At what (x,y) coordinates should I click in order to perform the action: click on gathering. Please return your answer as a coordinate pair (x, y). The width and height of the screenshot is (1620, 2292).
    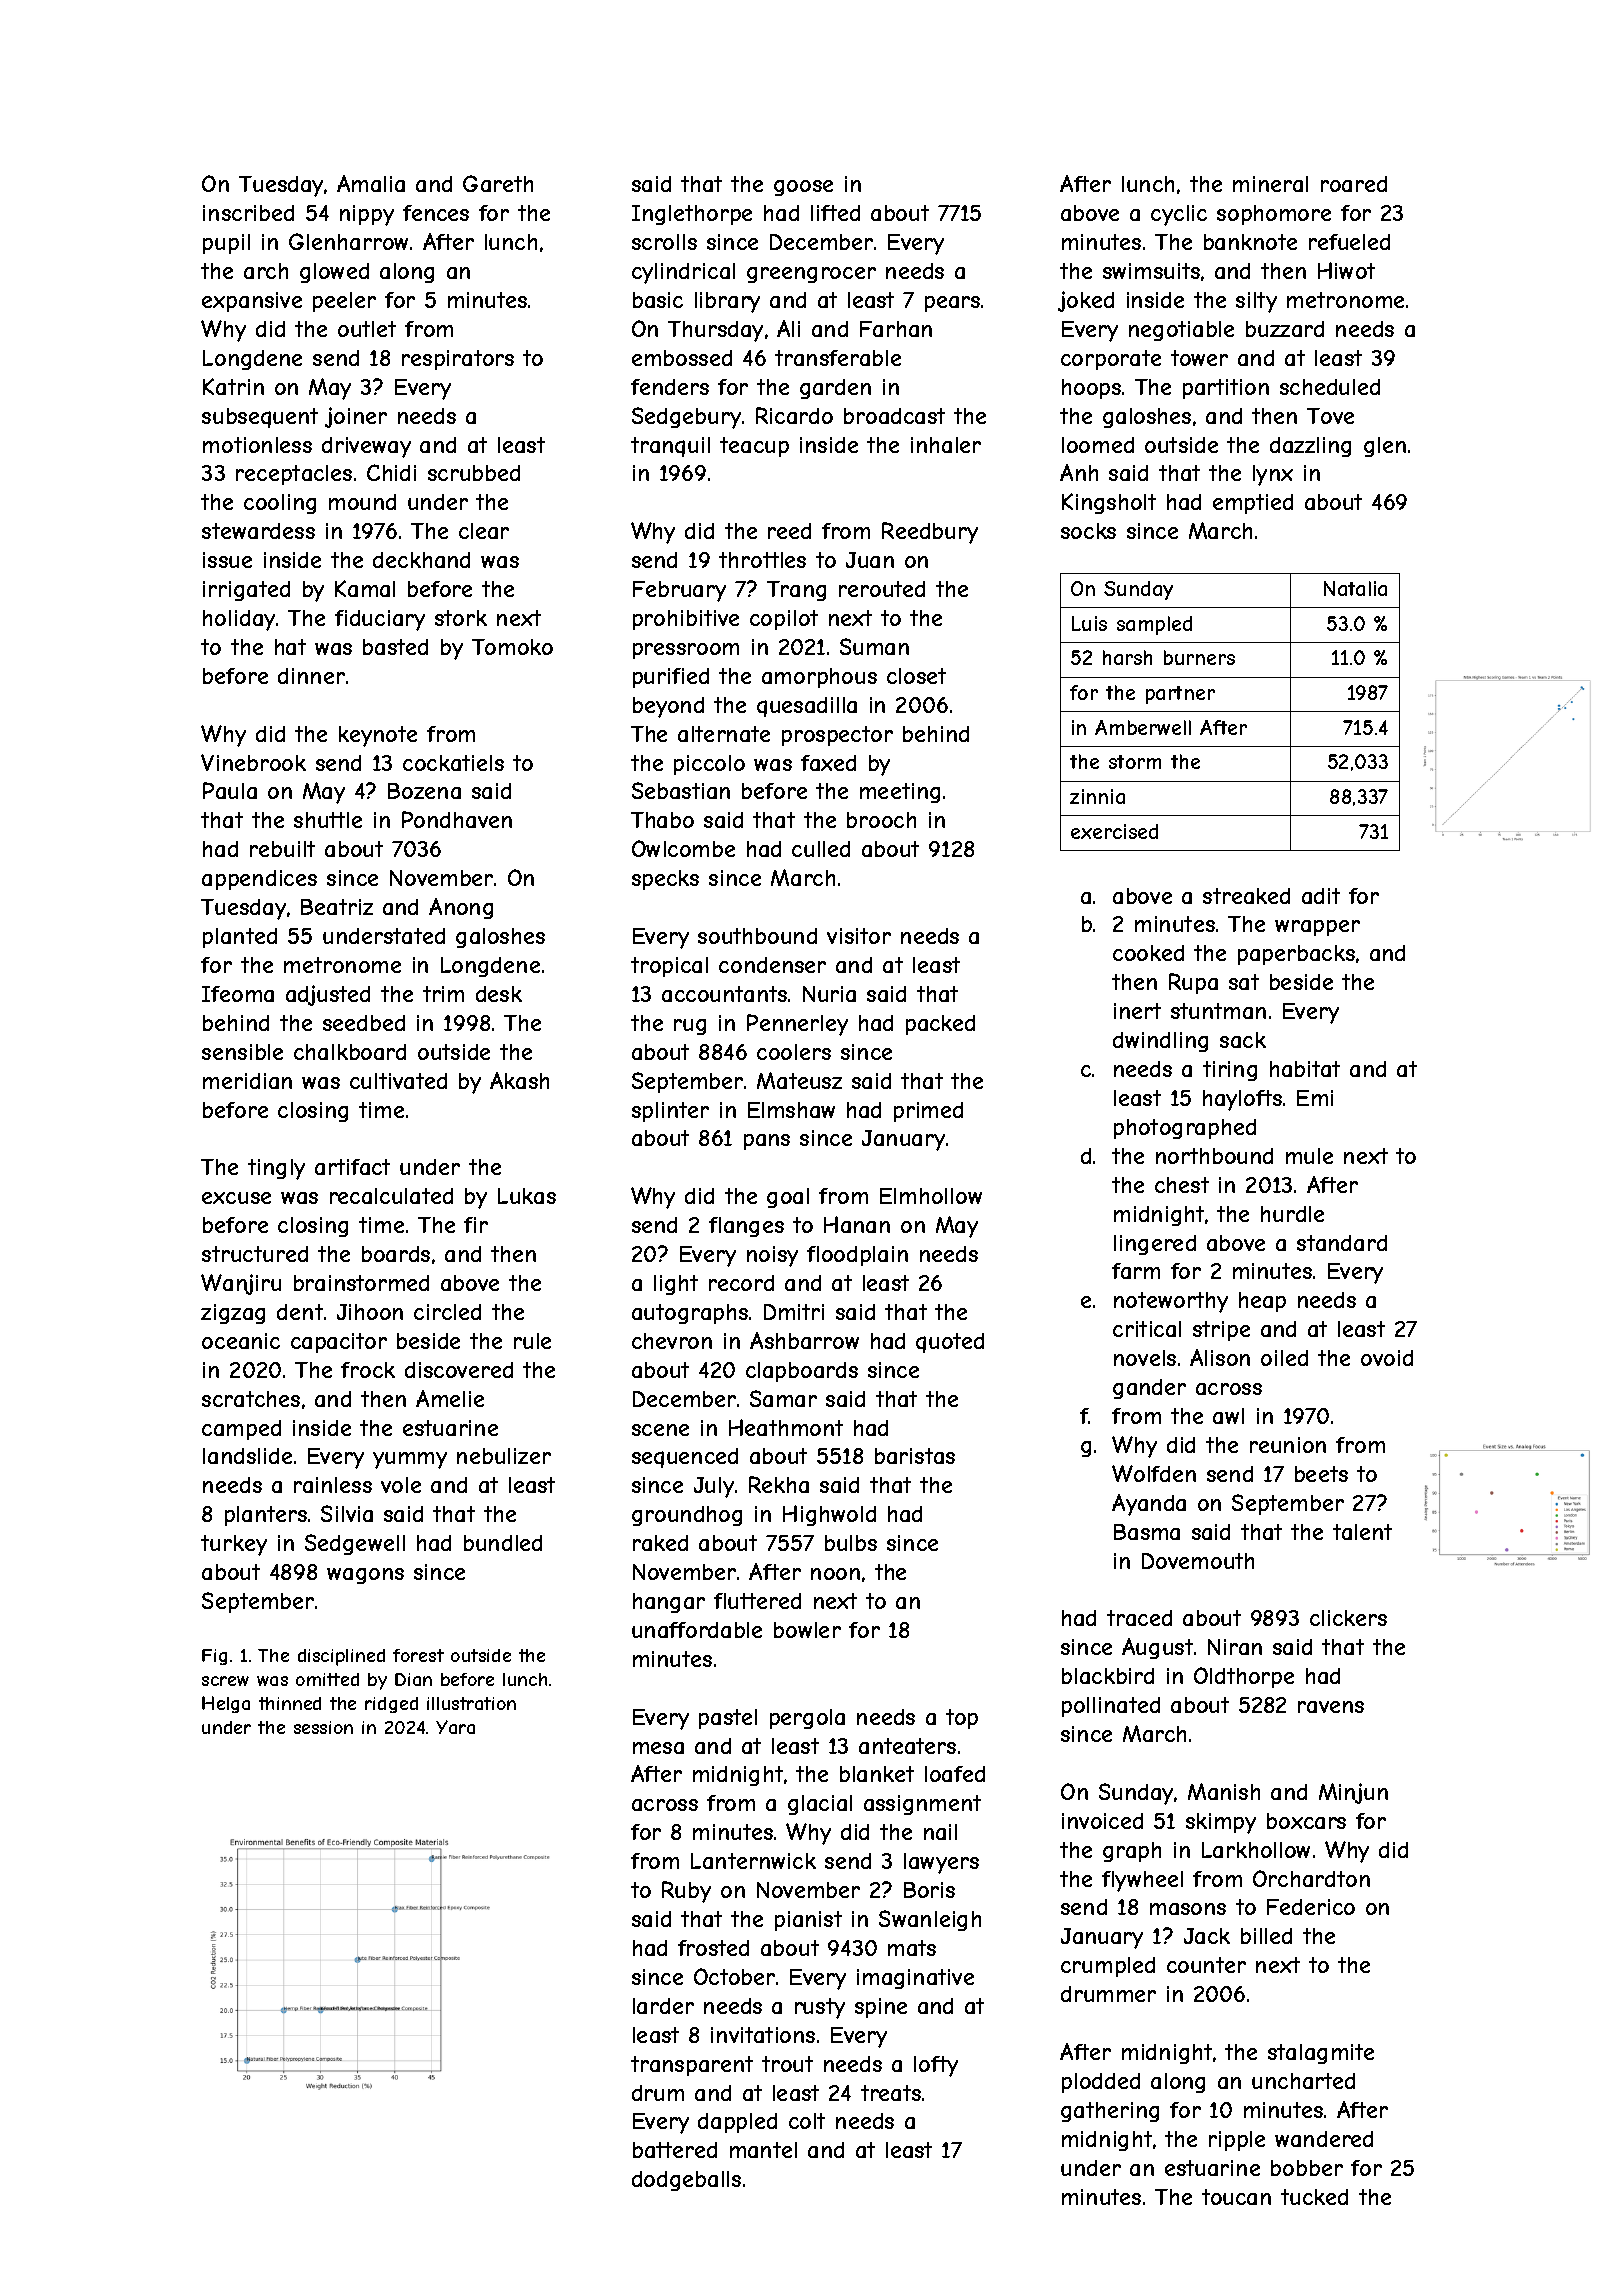
    Looking at the image, I should click on (1110, 2112).
